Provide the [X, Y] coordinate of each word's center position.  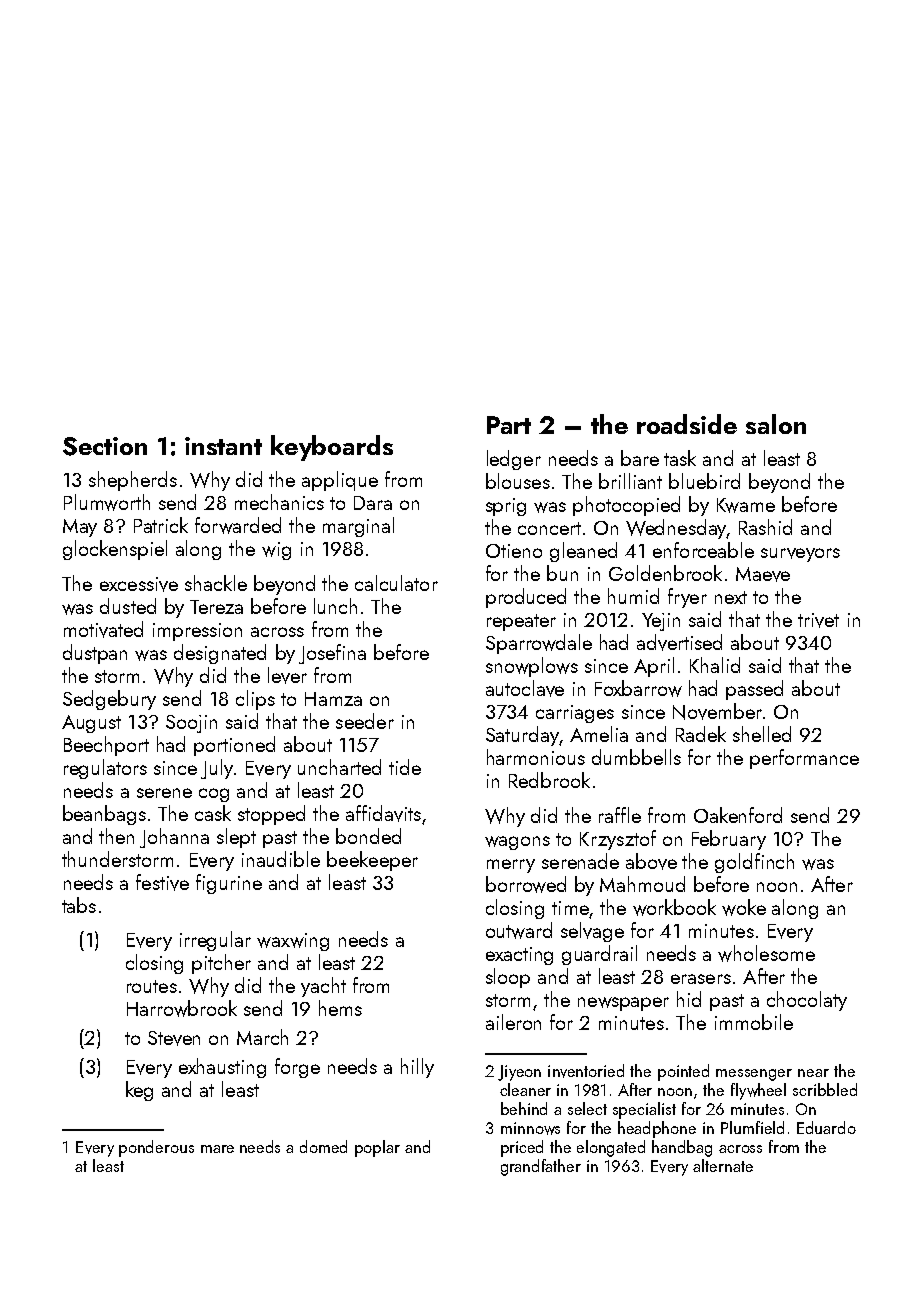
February [729, 840]
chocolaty [807, 1001]
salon [776, 424]
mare [217, 1149]
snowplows [532, 667]
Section [105, 446]
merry [511, 866]
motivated [103, 629]
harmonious [536, 757]
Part [509, 425]
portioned [234, 746]
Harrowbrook [182, 1008]
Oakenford [738, 815]
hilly [417, 1068]
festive [162, 882]
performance [804, 759]
